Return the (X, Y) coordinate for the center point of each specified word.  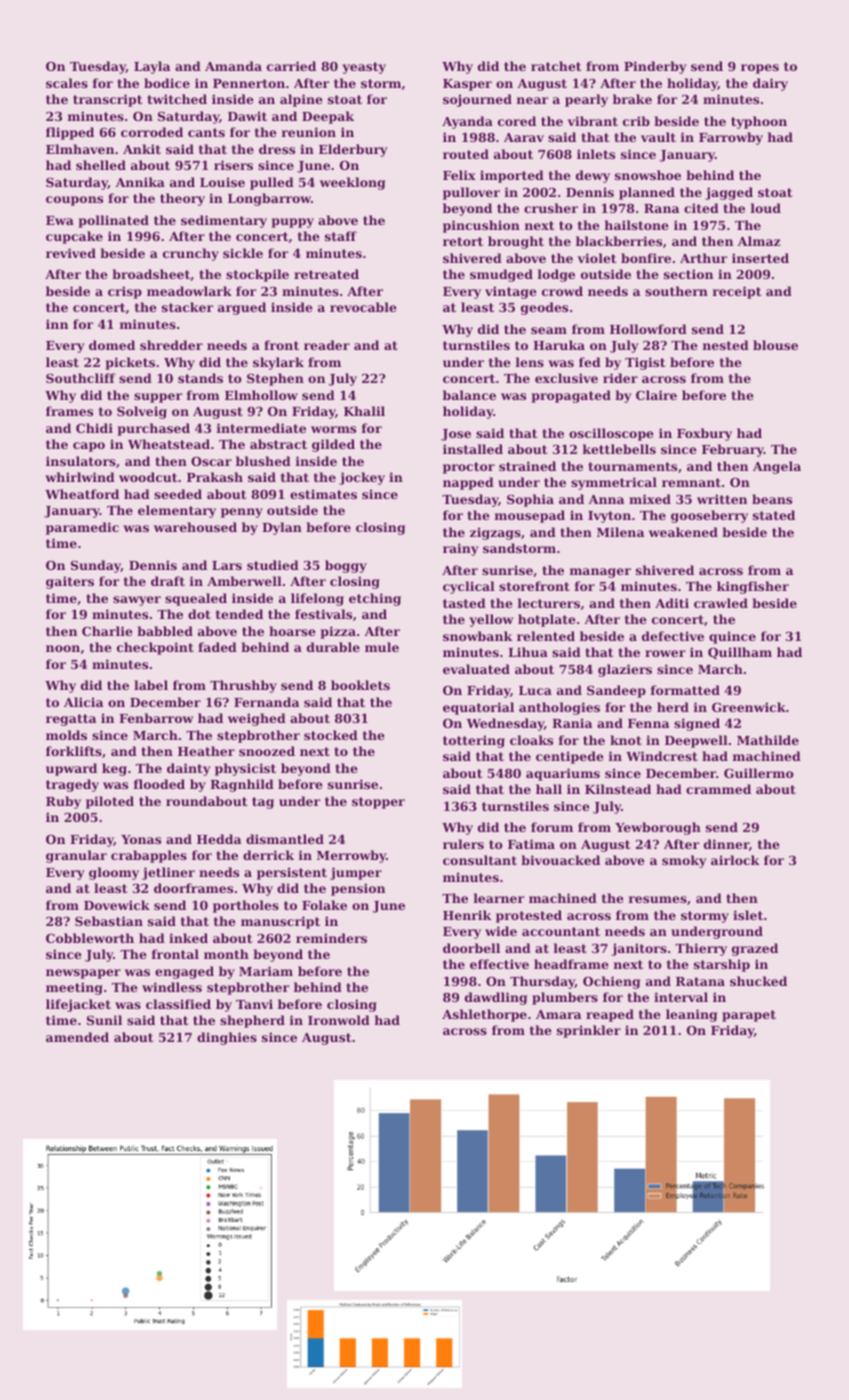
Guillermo (759, 773)
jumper (356, 873)
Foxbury (704, 434)
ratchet (556, 66)
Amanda (233, 66)
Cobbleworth (90, 938)
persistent (292, 873)
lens (530, 362)
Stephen (275, 379)
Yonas (141, 839)
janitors (639, 949)
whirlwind (80, 477)
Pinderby (655, 67)
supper (158, 398)
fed (590, 362)
